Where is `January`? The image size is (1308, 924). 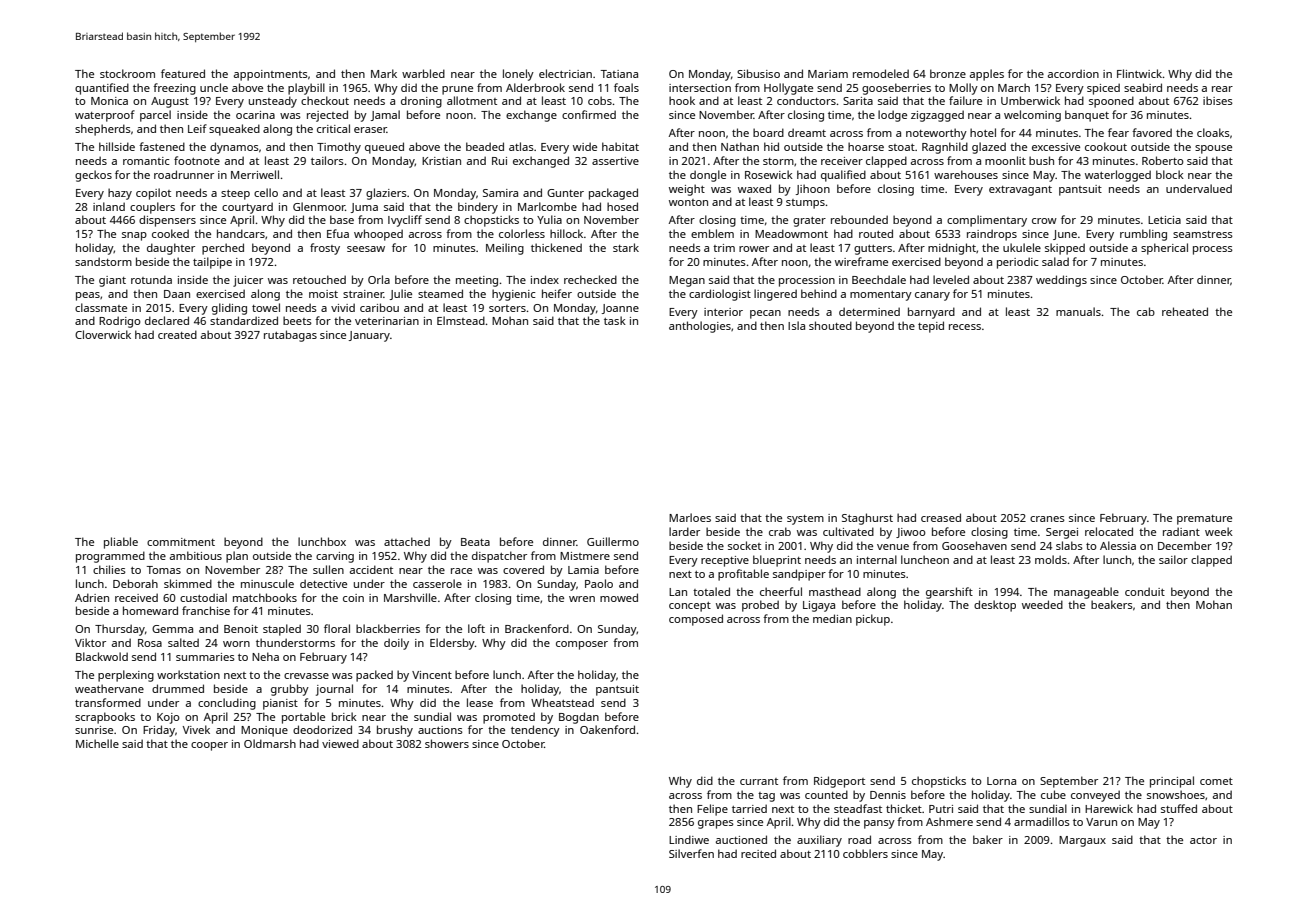 January is located at coordinates (369, 336).
